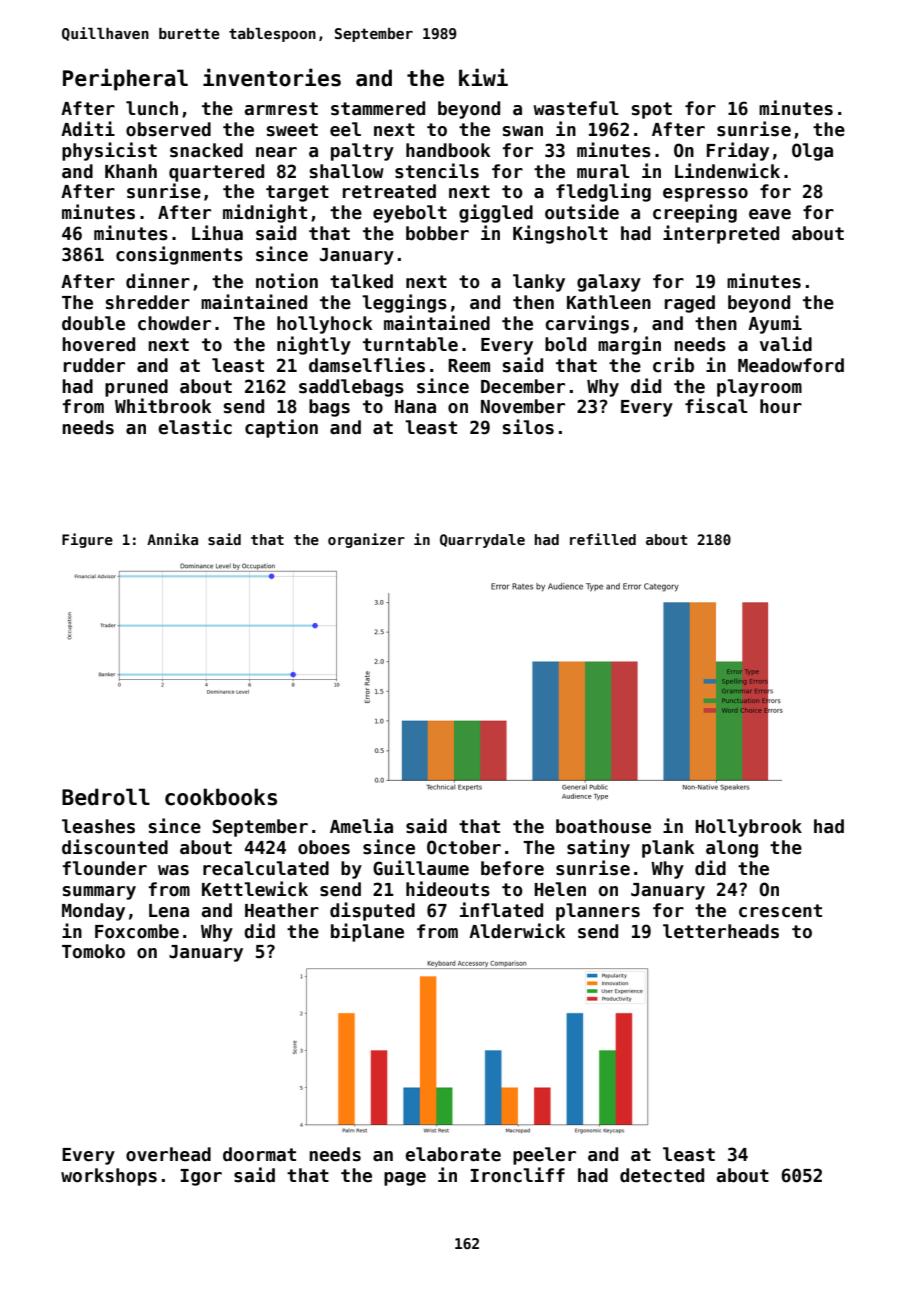 The height and width of the screenshot is (1316, 908). What do you see at coordinates (405, 1179) in the screenshot?
I see `page` at bounding box center [405, 1179].
